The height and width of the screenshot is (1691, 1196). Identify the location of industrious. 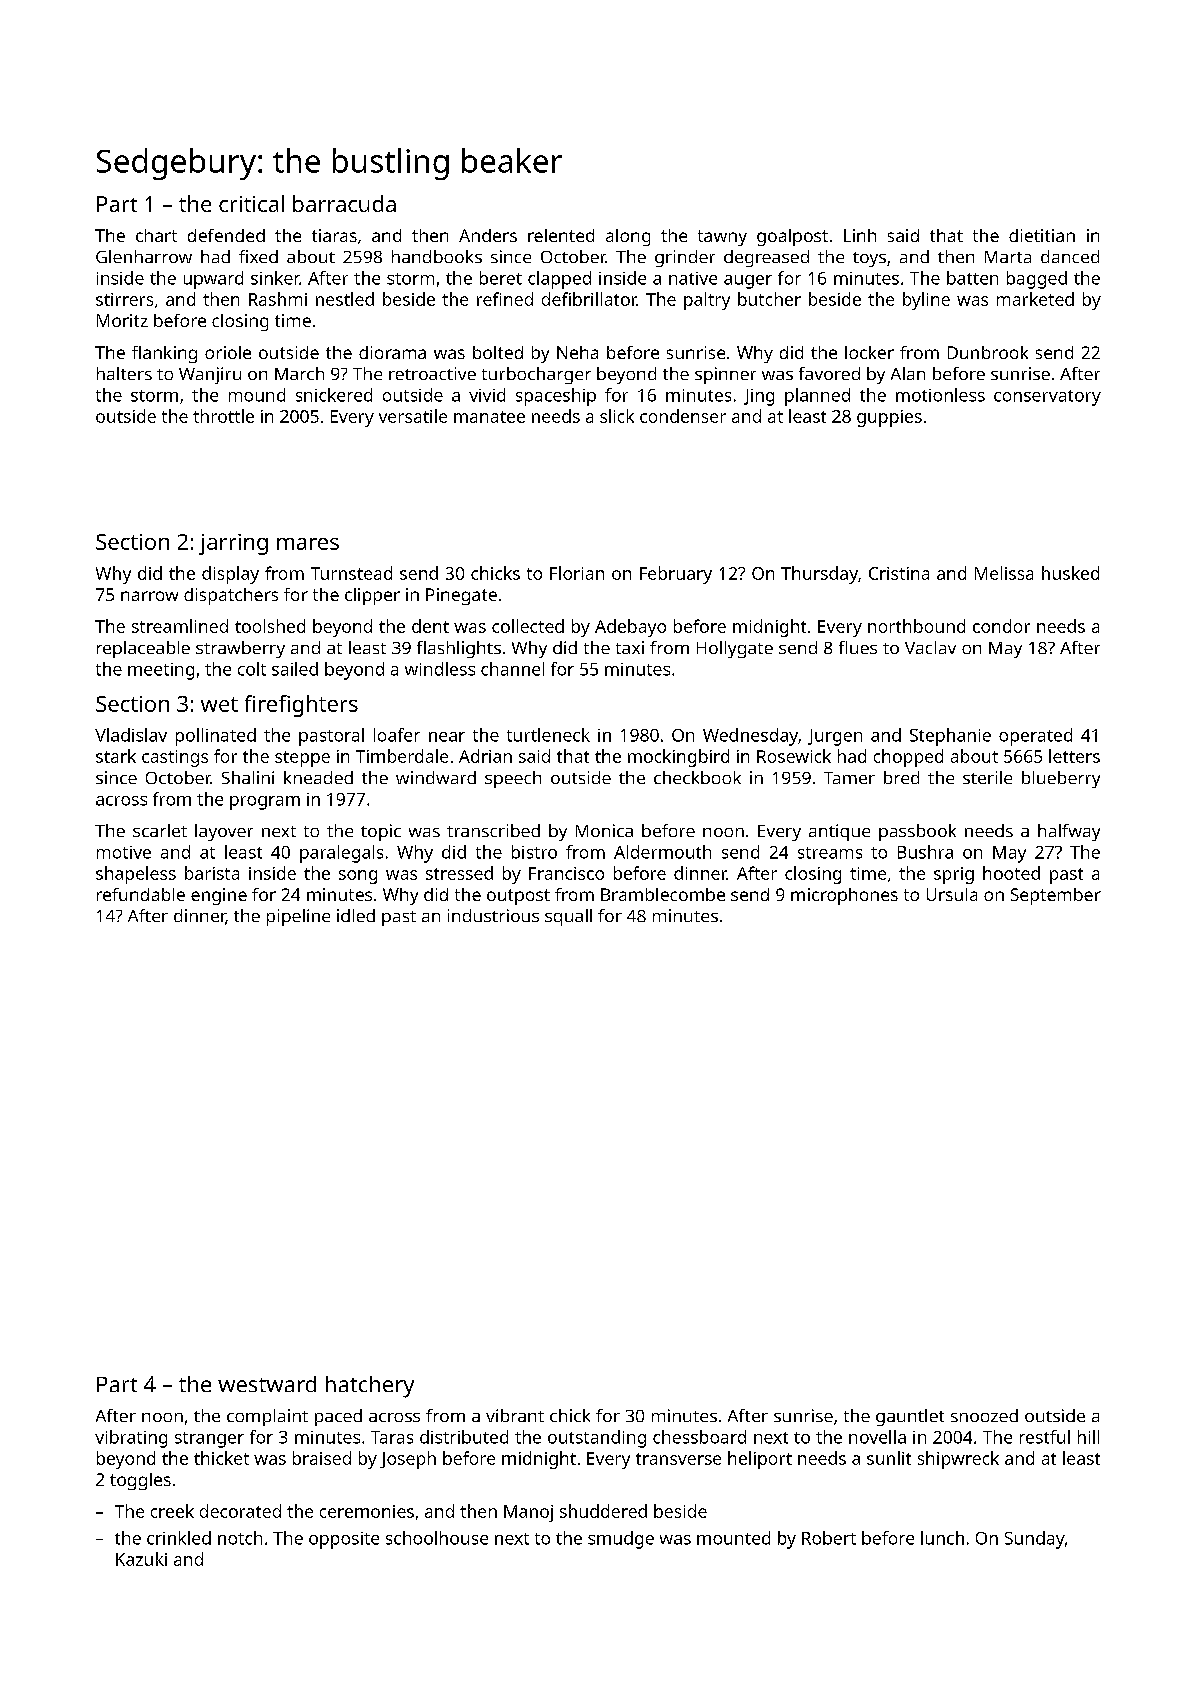
(493, 915).
